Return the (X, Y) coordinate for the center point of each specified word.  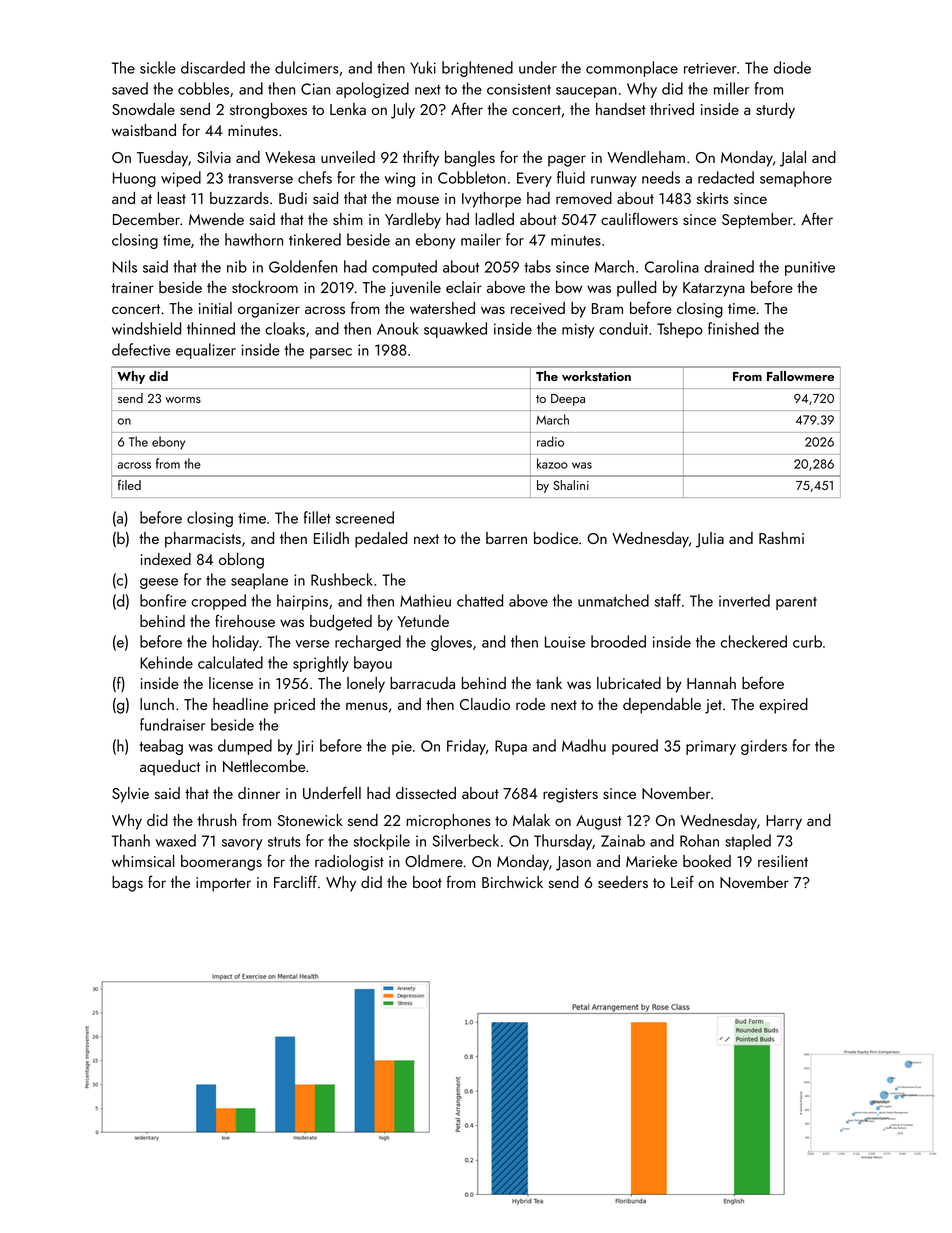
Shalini (571, 485)
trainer (132, 287)
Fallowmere (800, 376)
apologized (372, 90)
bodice (556, 538)
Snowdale (143, 109)
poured (635, 747)
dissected (426, 793)
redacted (726, 177)
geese (159, 583)
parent (796, 603)
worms (183, 400)
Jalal (793, 159)
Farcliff (295, 881)
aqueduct (170, 768)
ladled (494, 219)
